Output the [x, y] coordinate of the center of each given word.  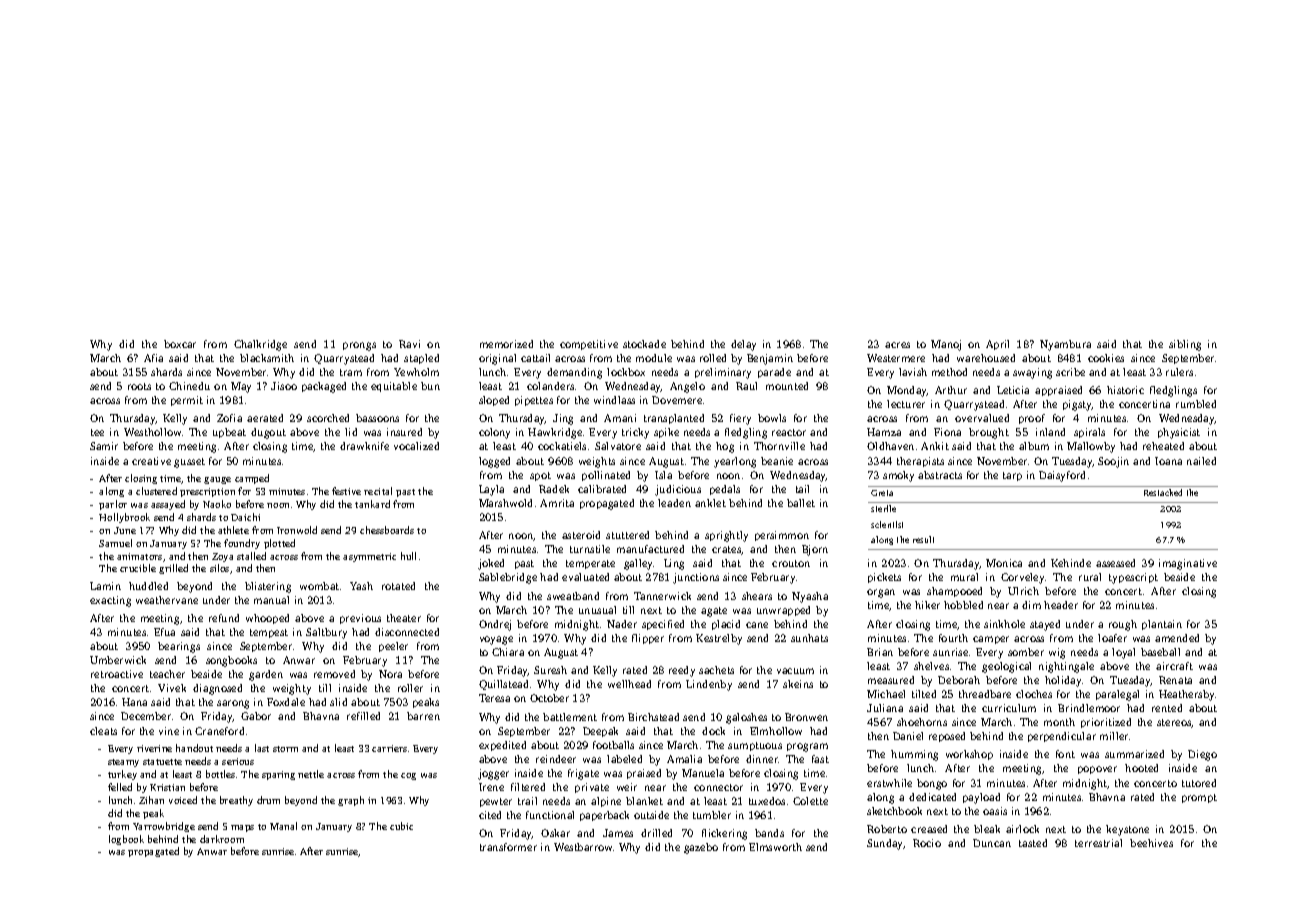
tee [97, 432]
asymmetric [369, 557]
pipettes [534, 401]
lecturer [906, 404]
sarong [233, 704]
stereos [1174, 723]
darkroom [222, 839]
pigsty [1077, 405]
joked [491, 564]
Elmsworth [775, 847]
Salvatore [618, 446]
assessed [1115, 563]
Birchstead [653, 717]
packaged [324, 387]
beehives [1151, 843]
